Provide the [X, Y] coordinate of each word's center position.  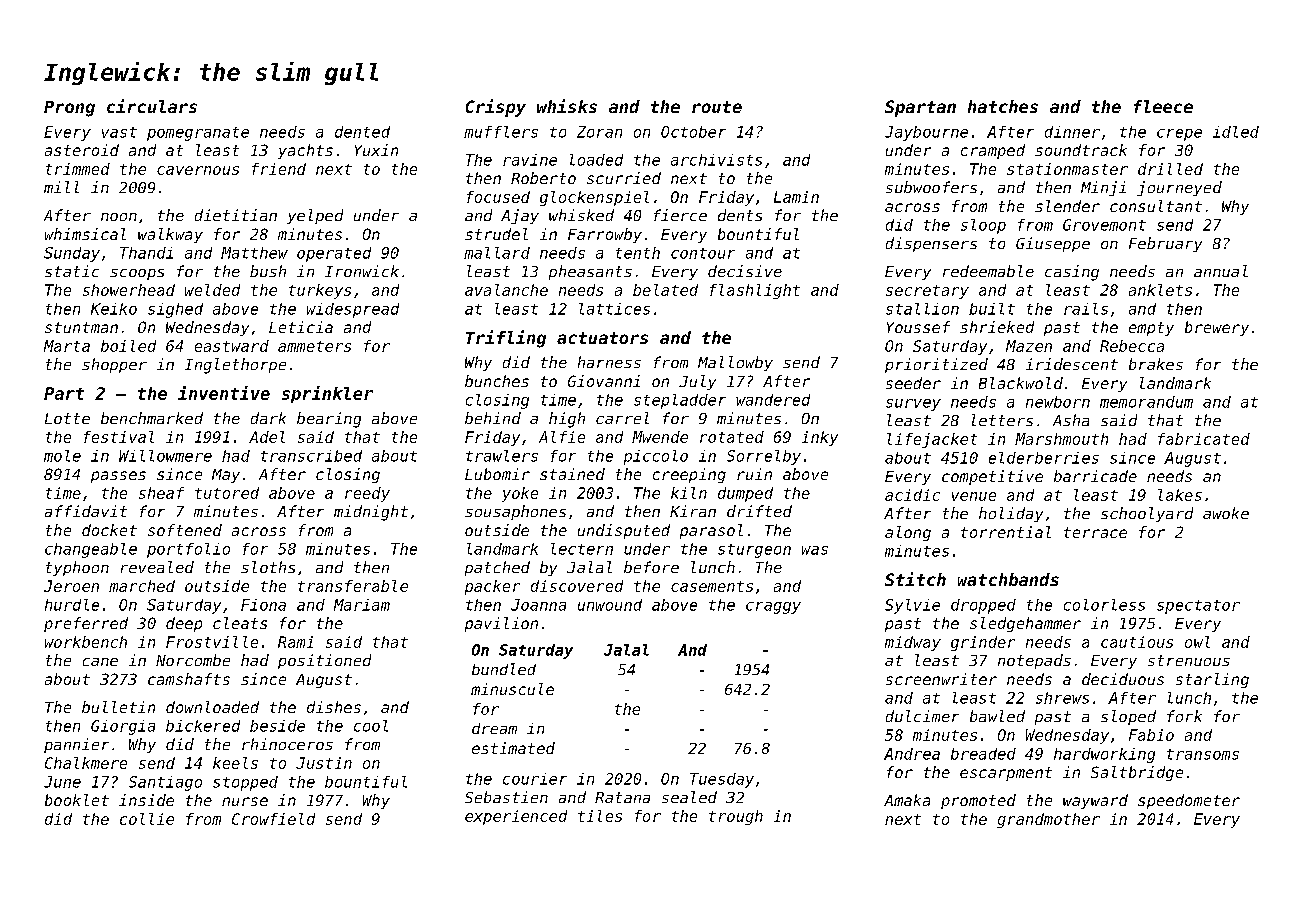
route [717, 107]
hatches [1003, 106]
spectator [1198, 607]
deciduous [1123, 679]
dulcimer [922, 716]
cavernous [198, 170]
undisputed [624, 531]
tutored [227, 493]
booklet [77, 800]
